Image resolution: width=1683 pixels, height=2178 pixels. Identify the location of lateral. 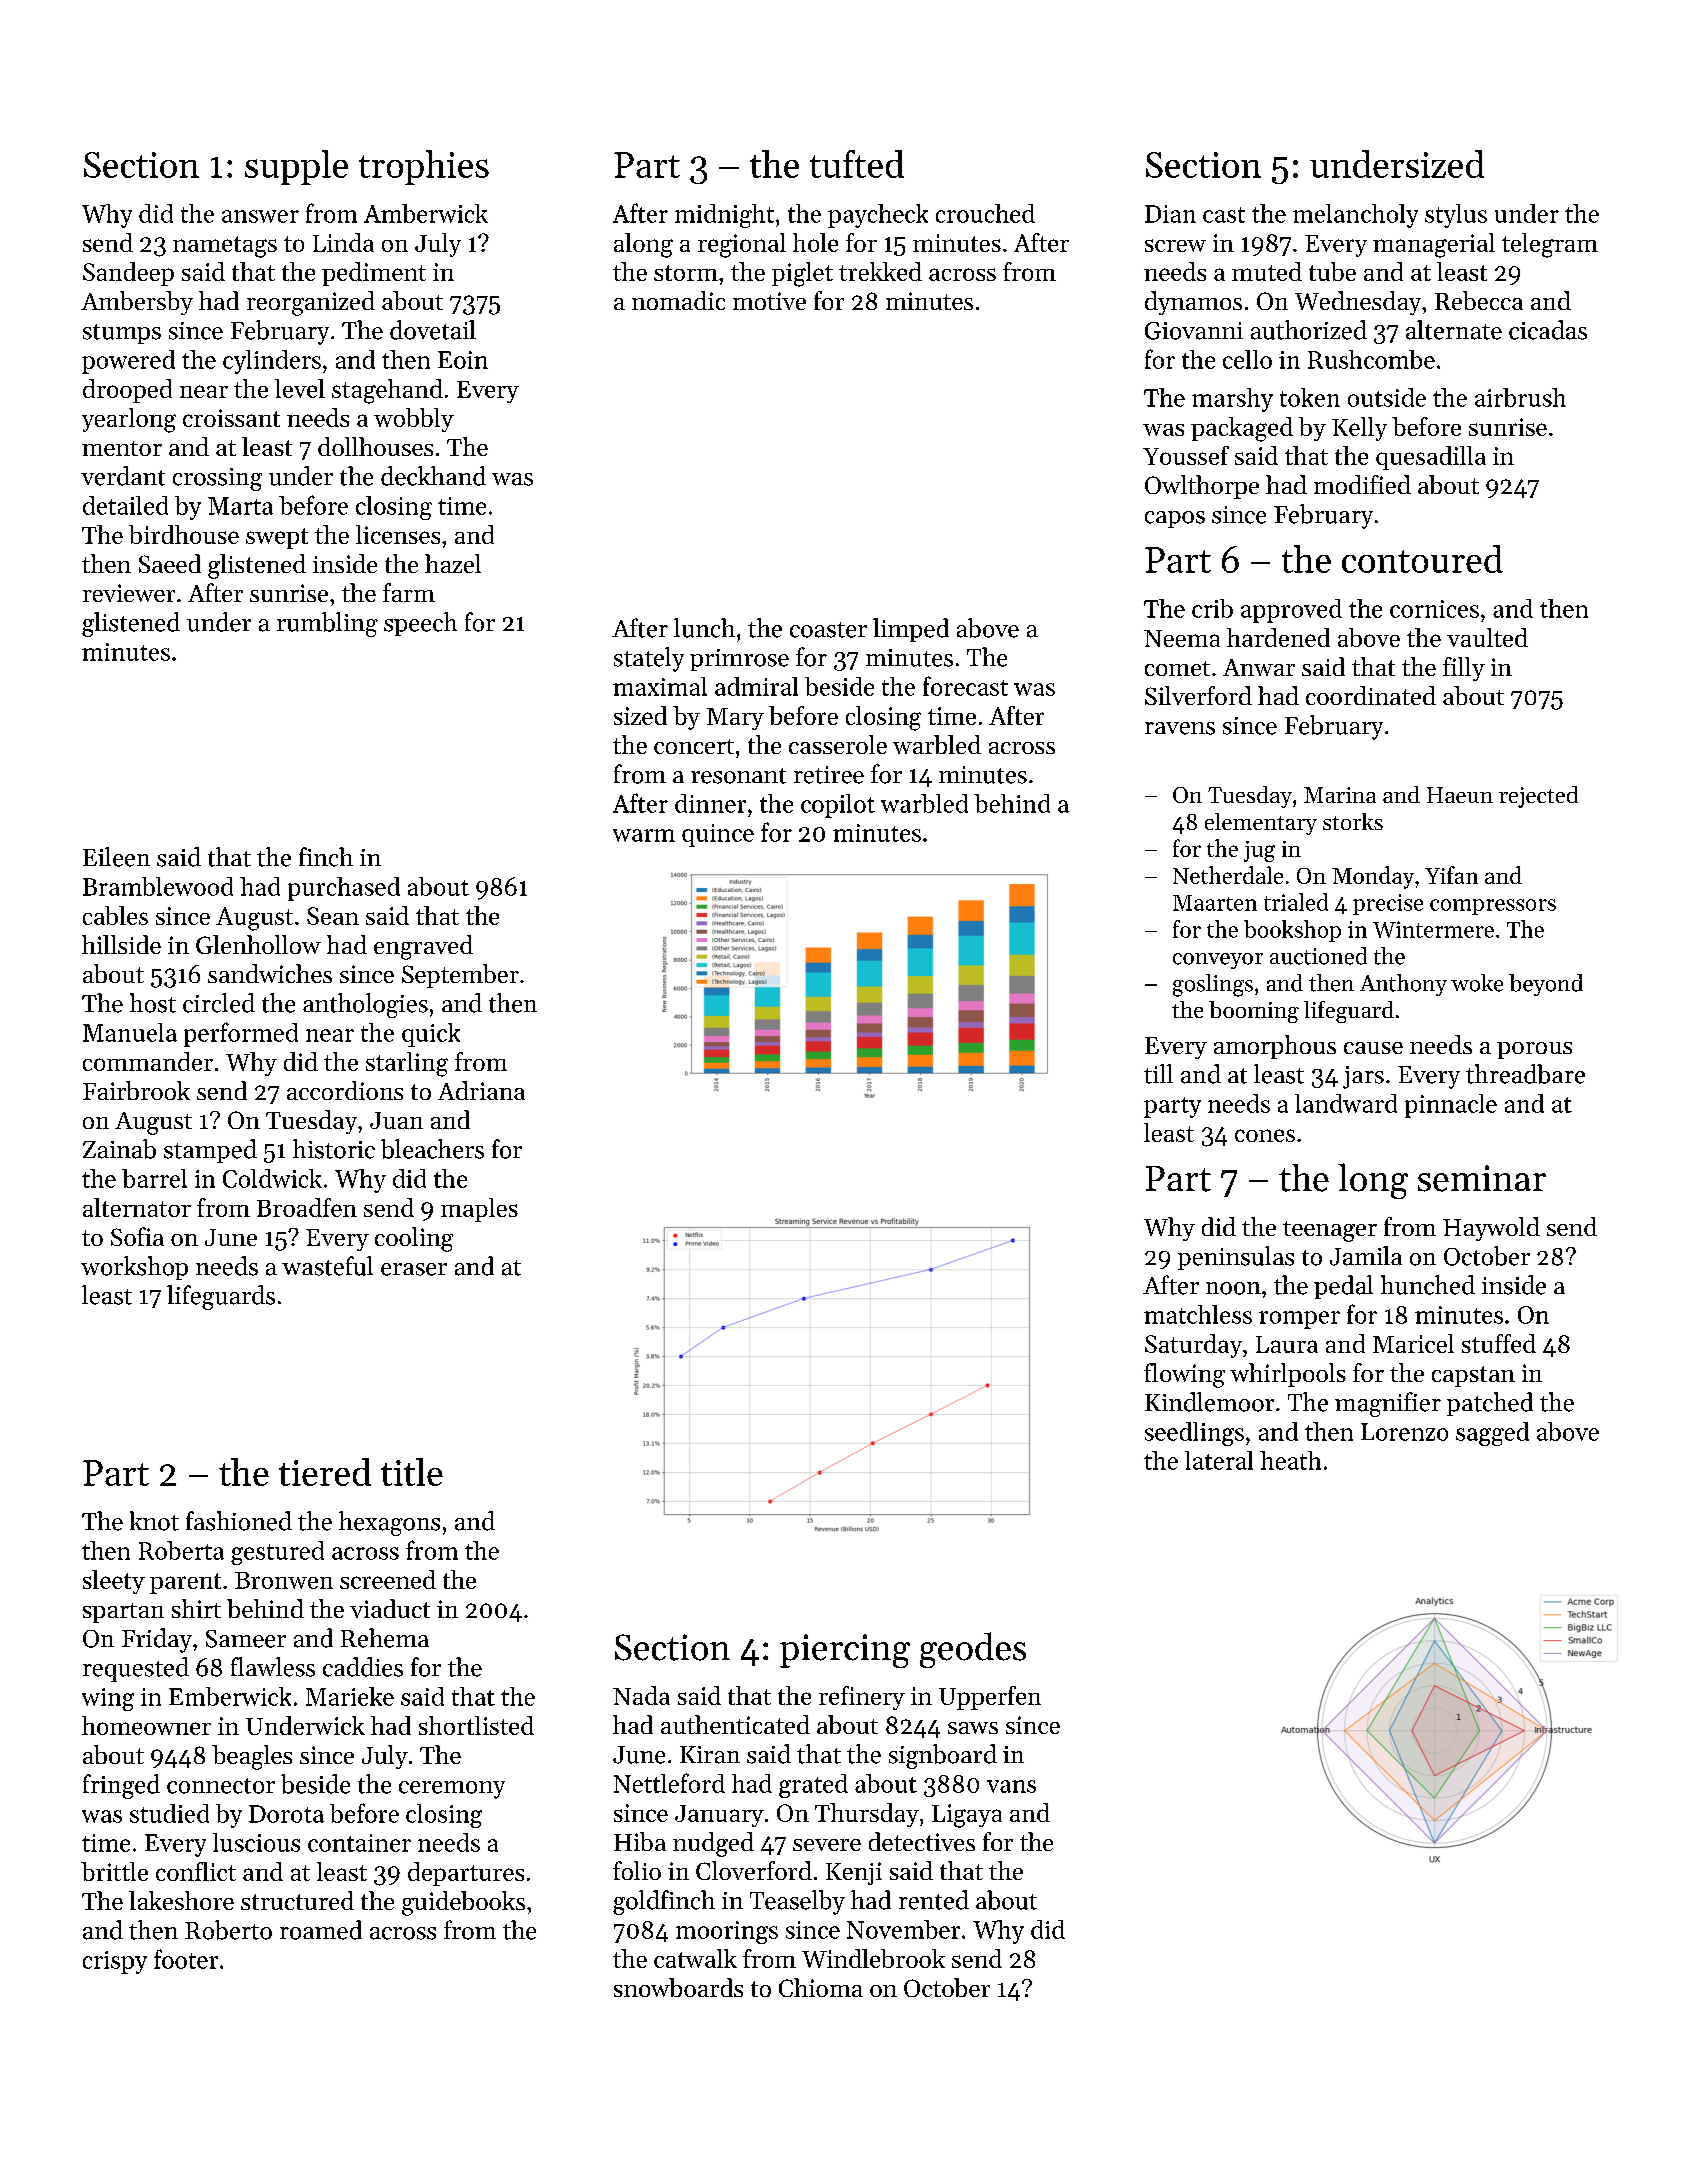
(1219, 1460).
